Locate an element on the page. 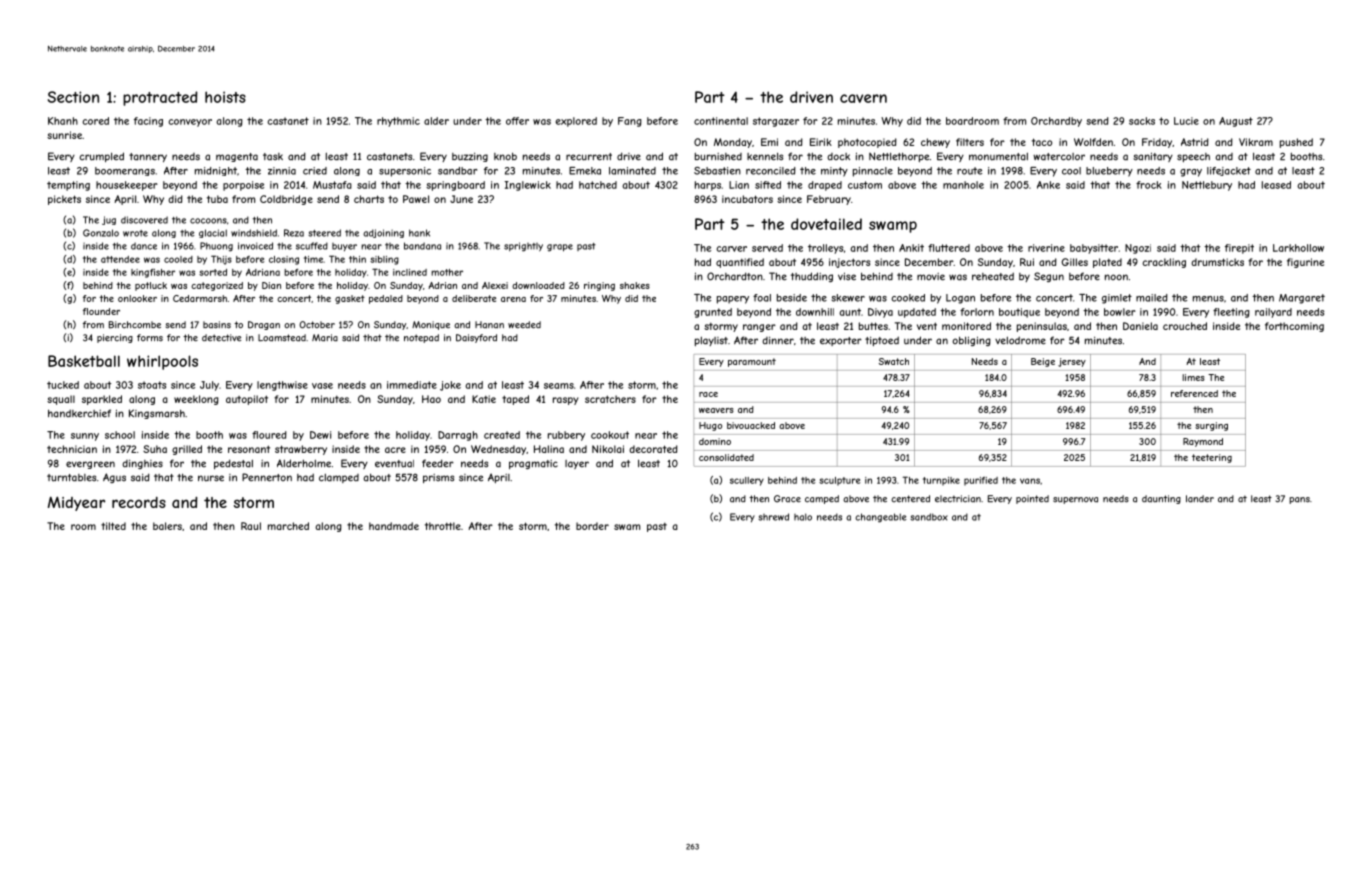 This document has height=887, width=1372. leased is located at coordinates (1276, 185).
